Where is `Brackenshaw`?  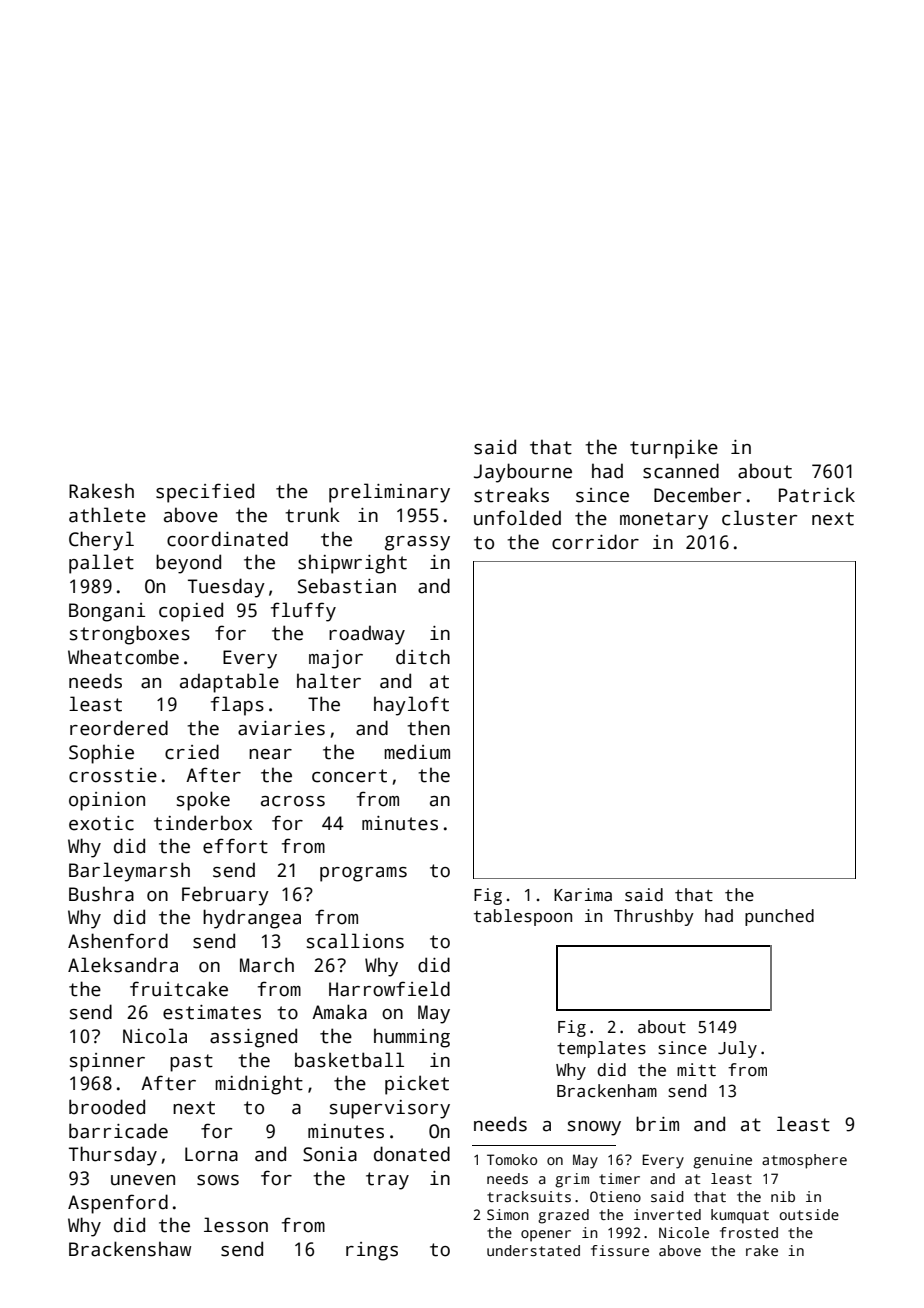 Brackenshaw is located at coordinates (130, 1249).
